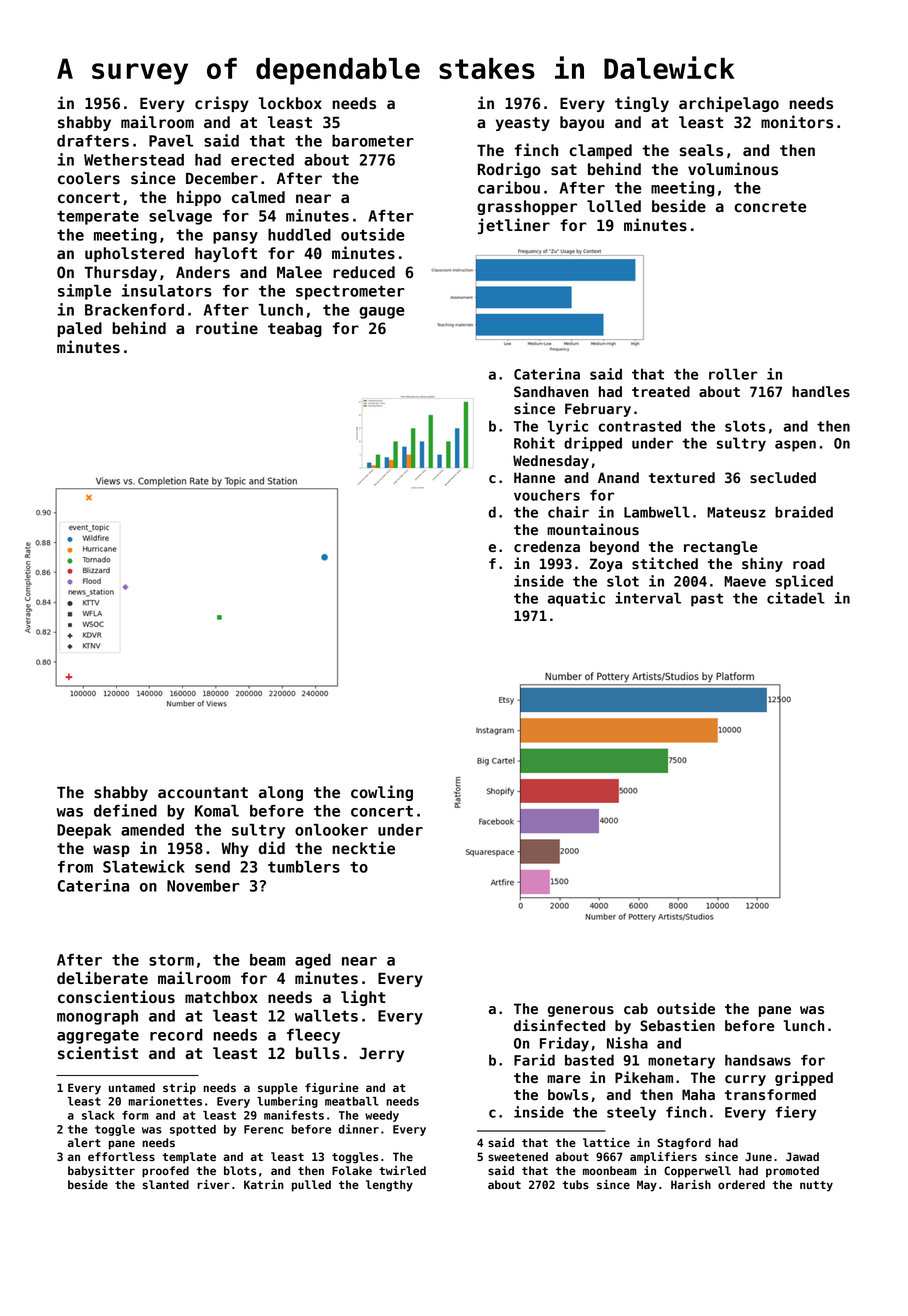 This screenshot has width=908, height=1316. I want to click on necktie, so click(363, 848).
